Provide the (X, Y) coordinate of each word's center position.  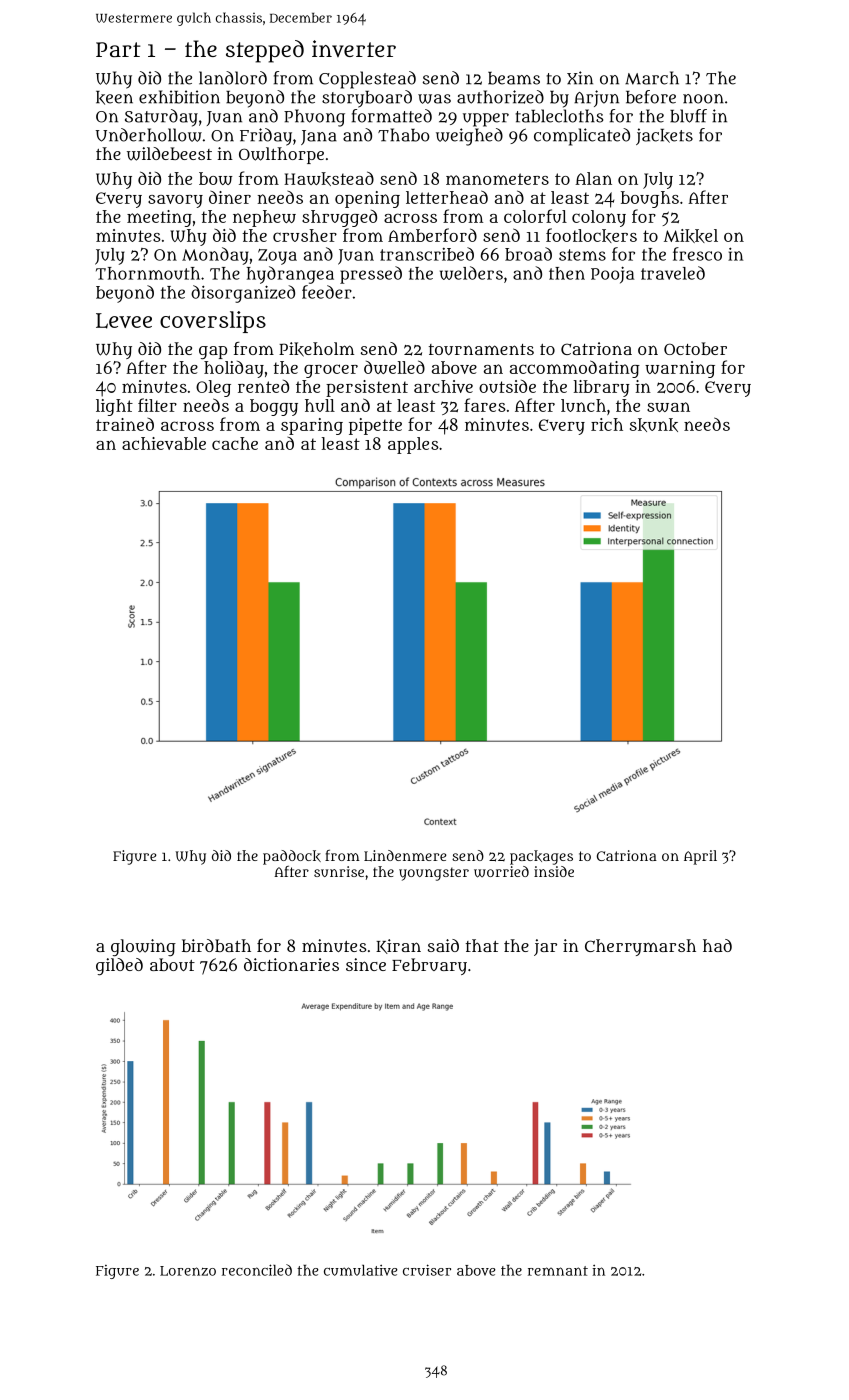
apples (413, 445)
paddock (292, 857)
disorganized (243, 294)
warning (680, 369)
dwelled (394, 367)
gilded (119, 967)
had (717, 945)
